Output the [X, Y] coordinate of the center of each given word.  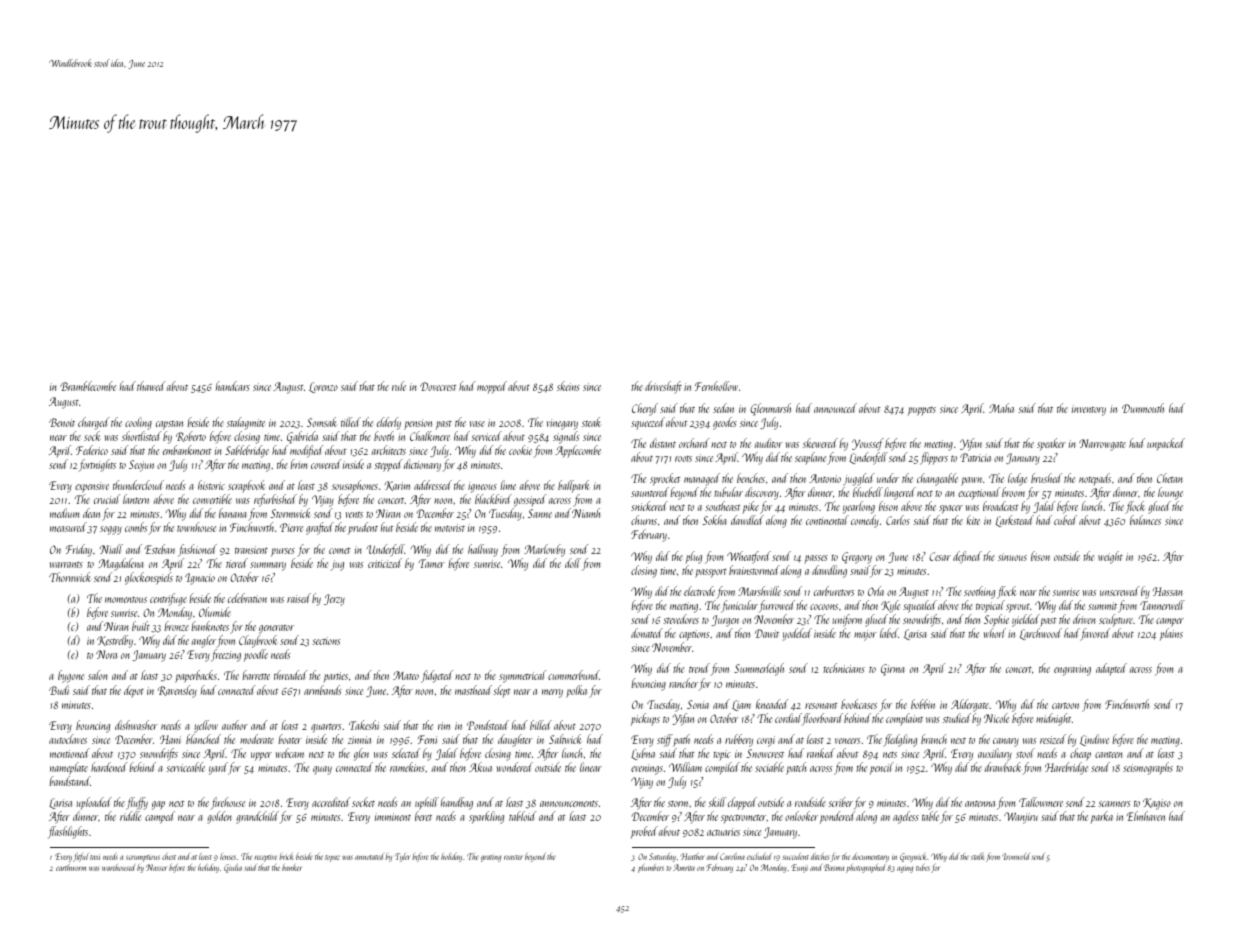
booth [384, 436]
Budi [59, 690]
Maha [1001, 408]
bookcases [859, 704]
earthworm [71, 867]
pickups [645, 719]
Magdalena [121, 564]
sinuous [1012, 557]
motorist [450, 528]
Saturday [662, 857]
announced [835, 408]
